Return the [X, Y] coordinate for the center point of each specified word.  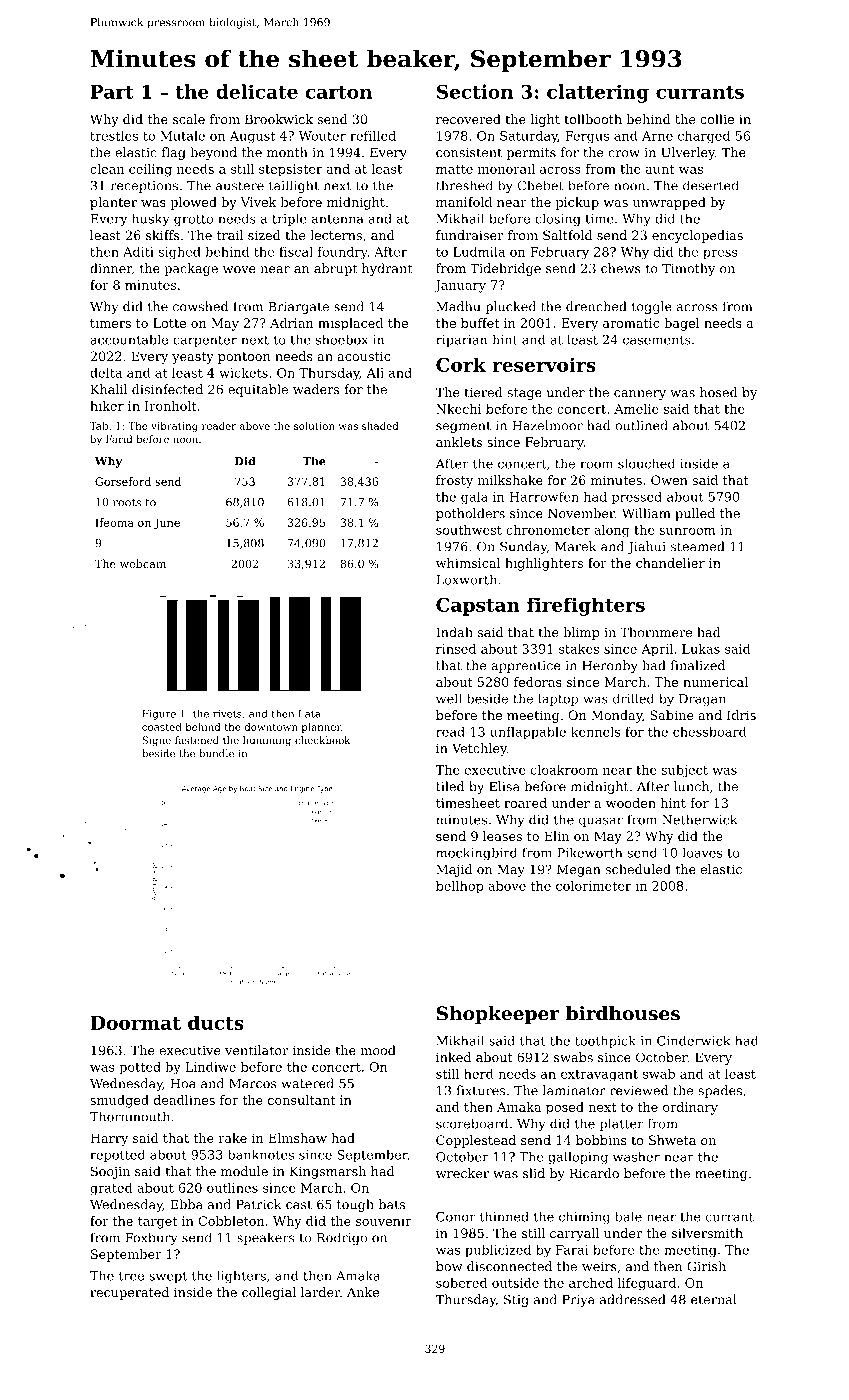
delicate [257, 91]
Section [475, 91]
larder [320, 1292]
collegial [269, 1293]
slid [534, 1173]
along [612, 531]
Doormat [136, 1023]
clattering [598, 93]
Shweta [672, 1140]
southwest [469, 530]
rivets [227, 714]
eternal [714, 1299]
